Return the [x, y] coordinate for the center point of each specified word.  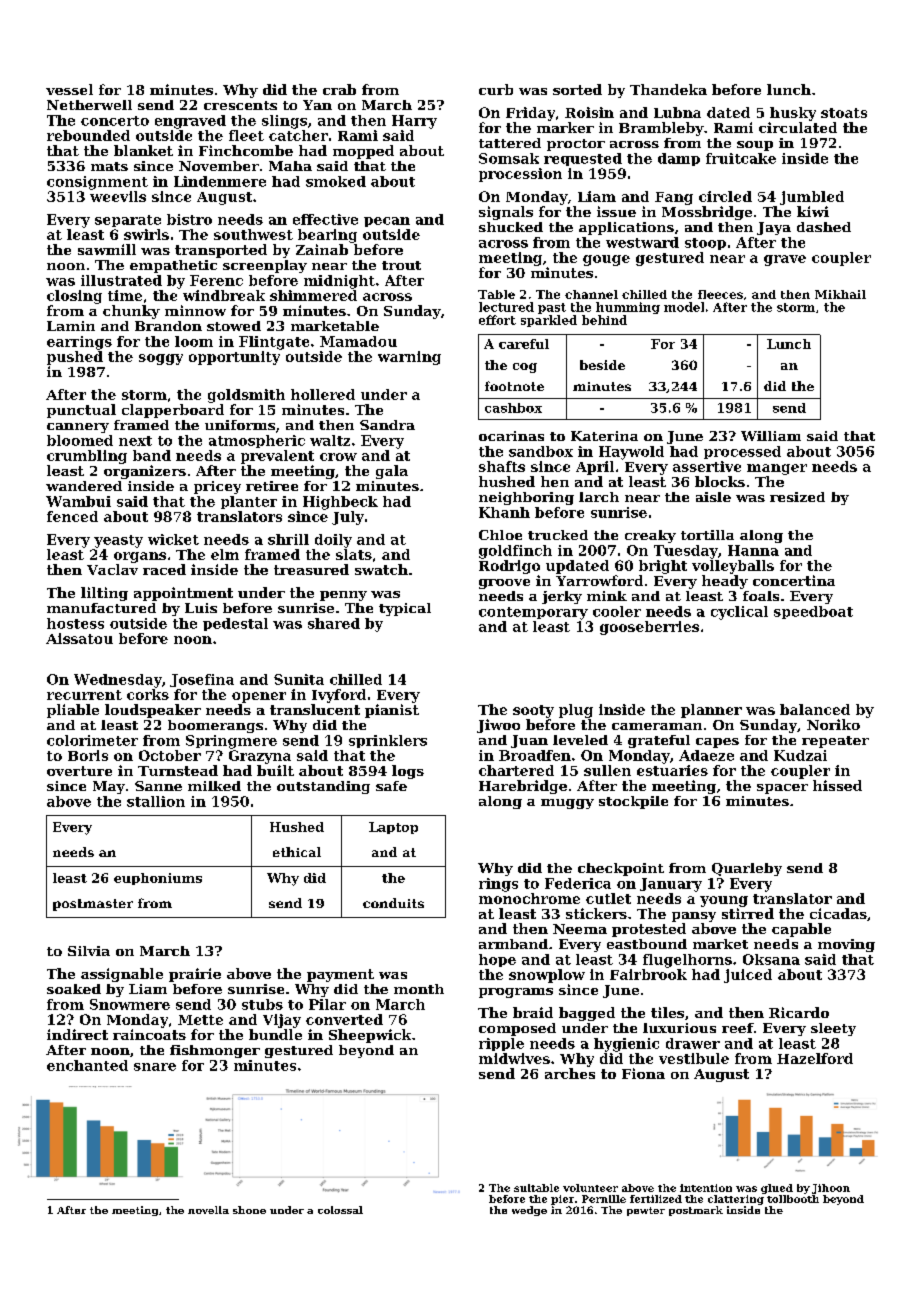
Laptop [393, 828]
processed [742, 452]
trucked [558, 535]
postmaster [93, 905]
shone [249, 1210]
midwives [514, 1058]
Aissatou [79, 638]
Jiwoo [498, 726]
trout [401, 265]
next [135, 441]
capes [717, 743]
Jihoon [831, 1189]
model [684, 307]
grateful [659, 741]
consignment [97, 183]
